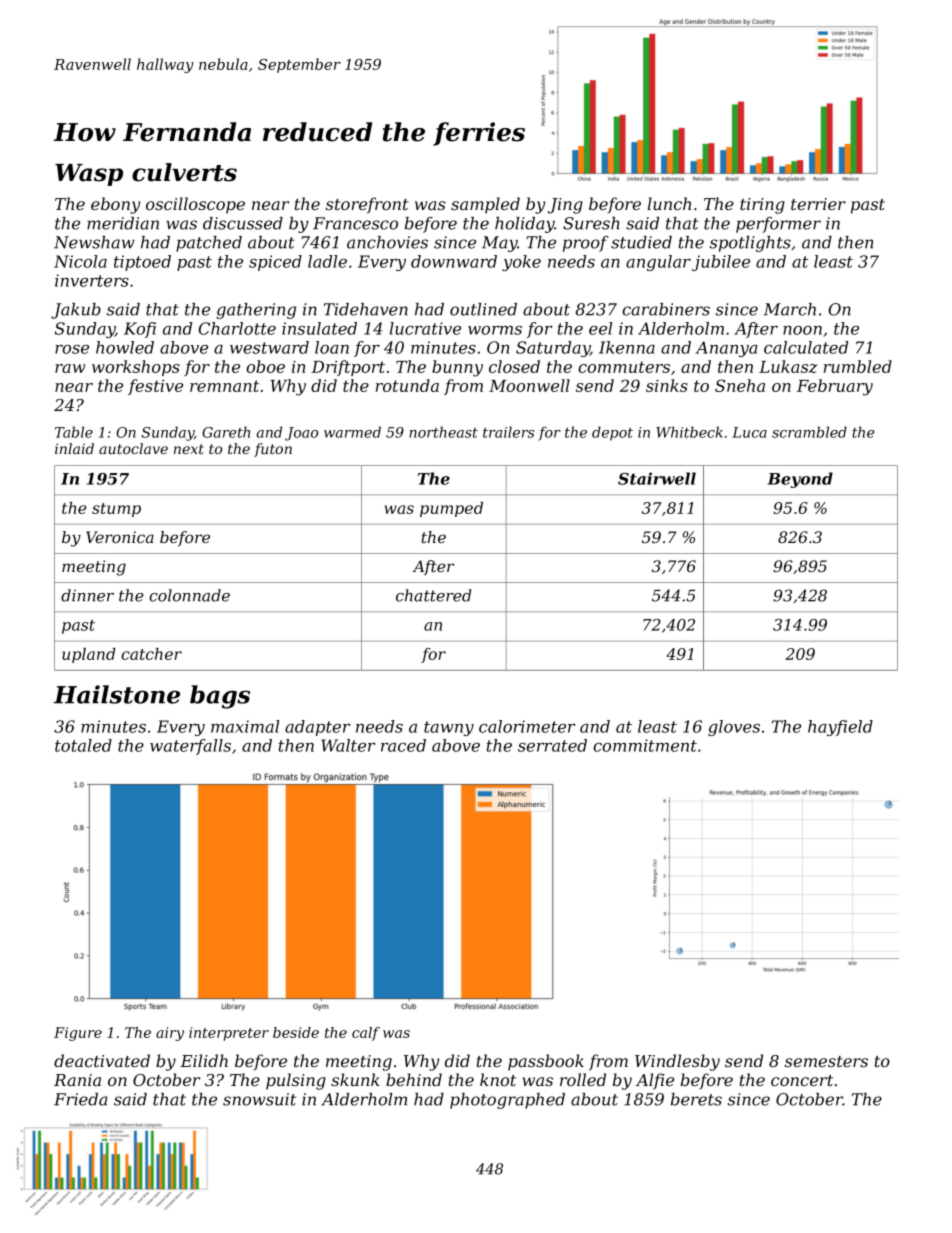 This document has width=952, height=1233. Describe the element at coordinates (89, 175) in the document. I see `Wasp` at that location.
